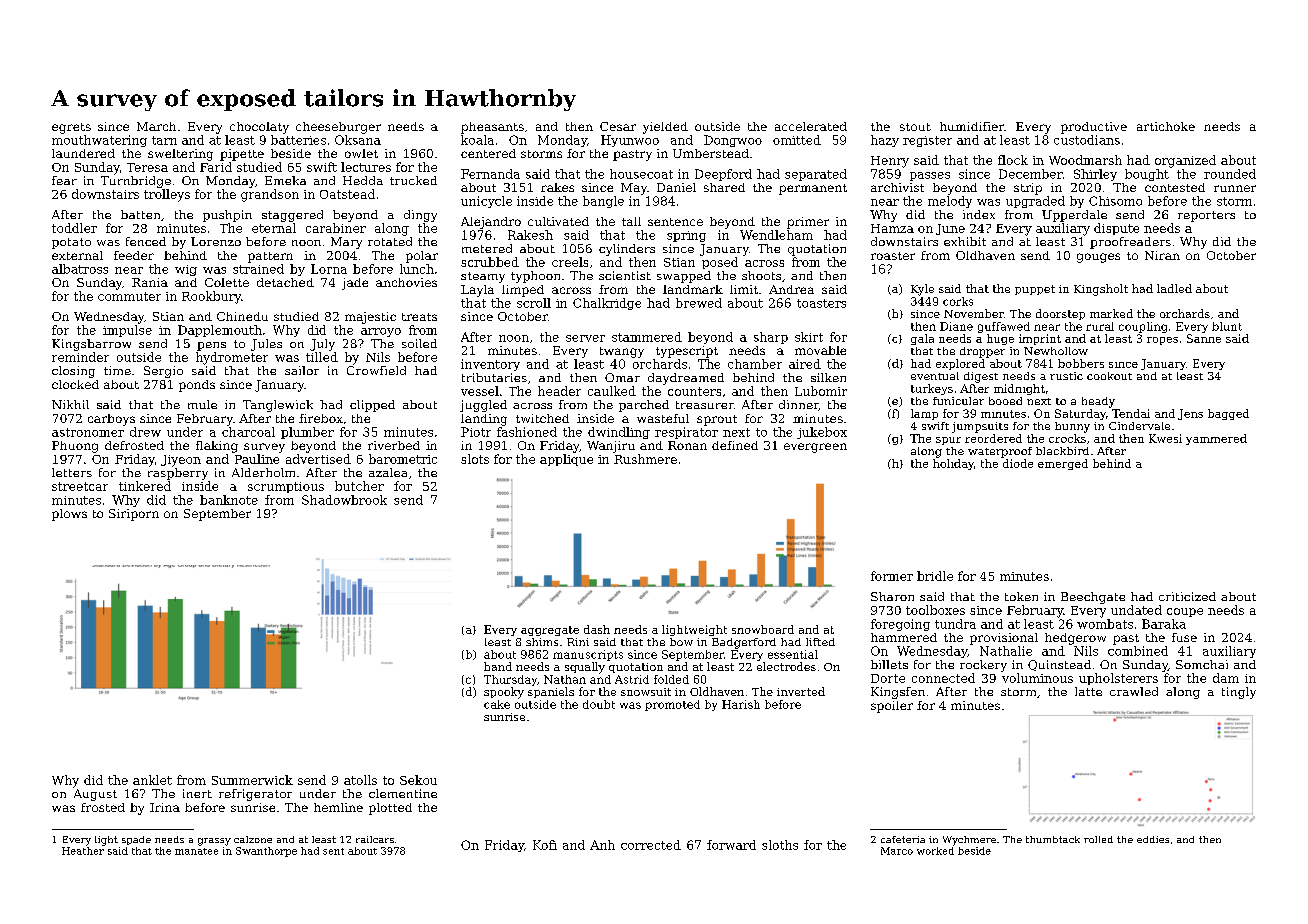 Image resolution: width=1308 pixels, height=924 pixels. What do you see at coordinates (197, 386) in the screenshot?
I see `ponds` at bounding box center [197, 386].
